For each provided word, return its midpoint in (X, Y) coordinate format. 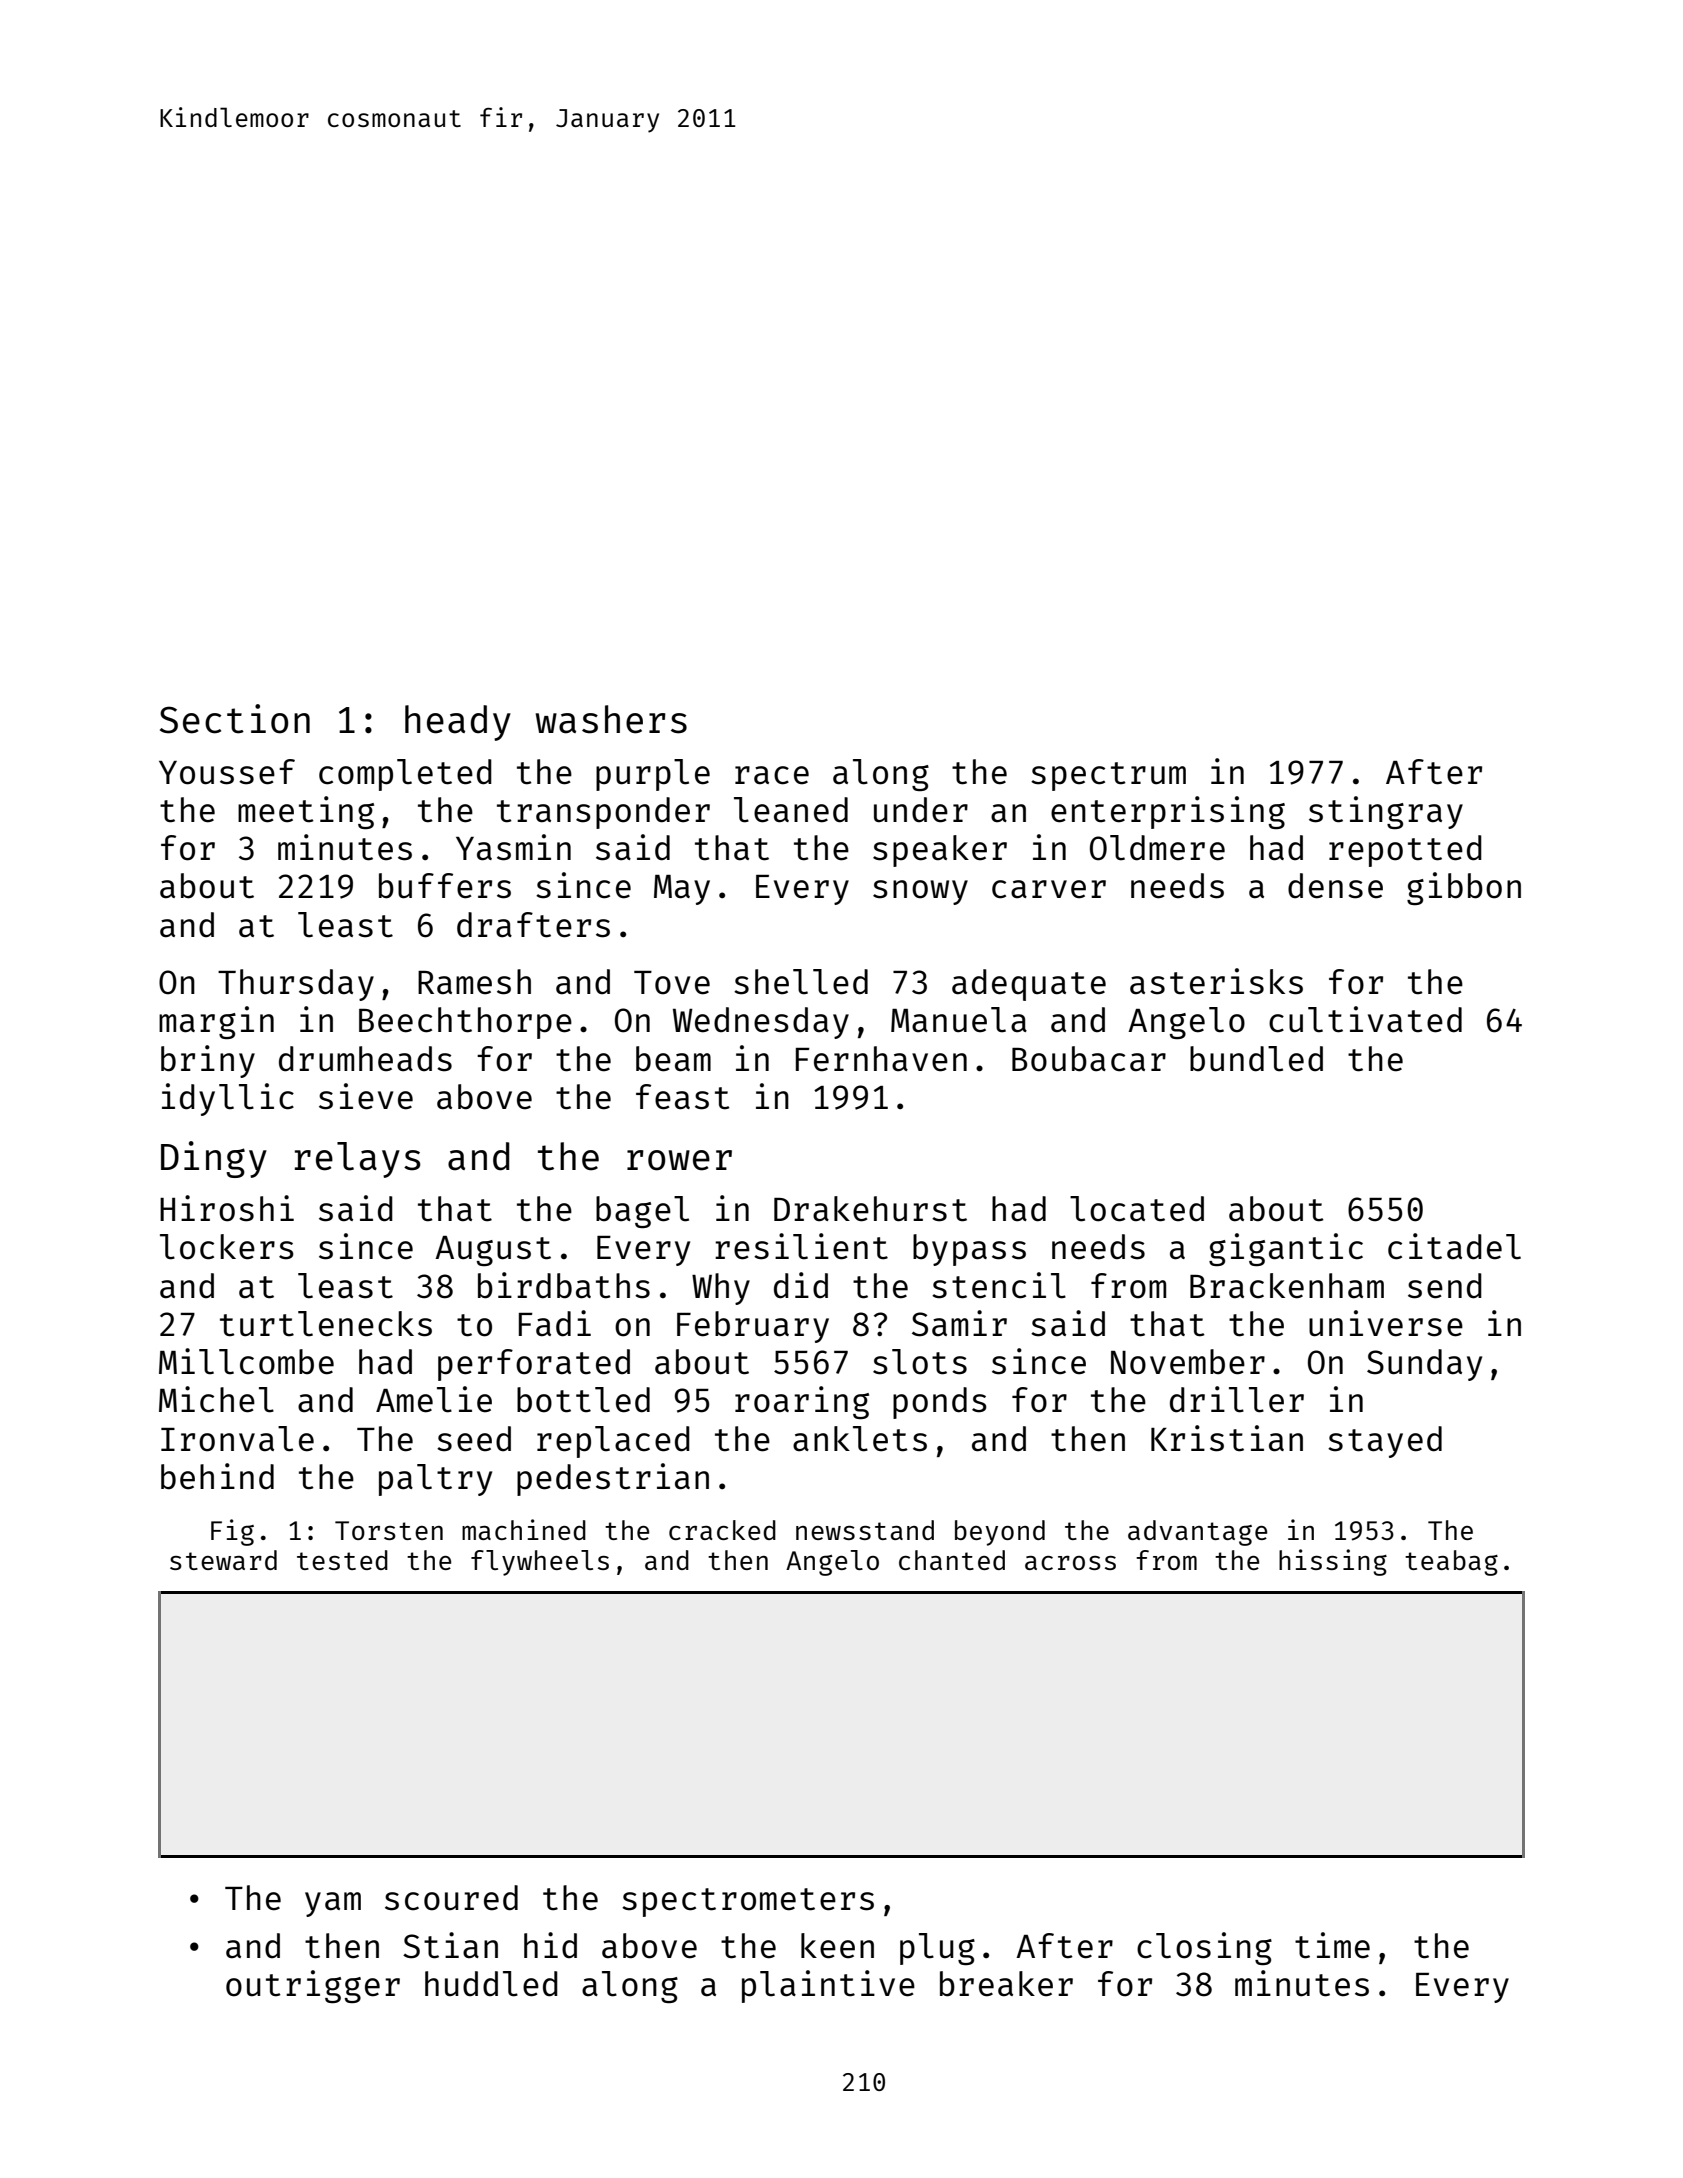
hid (550, 1945)
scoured (451, 1898)
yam (333, 1904)
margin (216, 1022)
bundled (1256, 1059)
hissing (1333, 1562)
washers (611, 719)
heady (458, 723)
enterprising (1168, 812)
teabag (1451, 1563)
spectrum (1108, 776)
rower (679, 1160)
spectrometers (748, 1902)
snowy (920, 892)
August (493, 1251)
